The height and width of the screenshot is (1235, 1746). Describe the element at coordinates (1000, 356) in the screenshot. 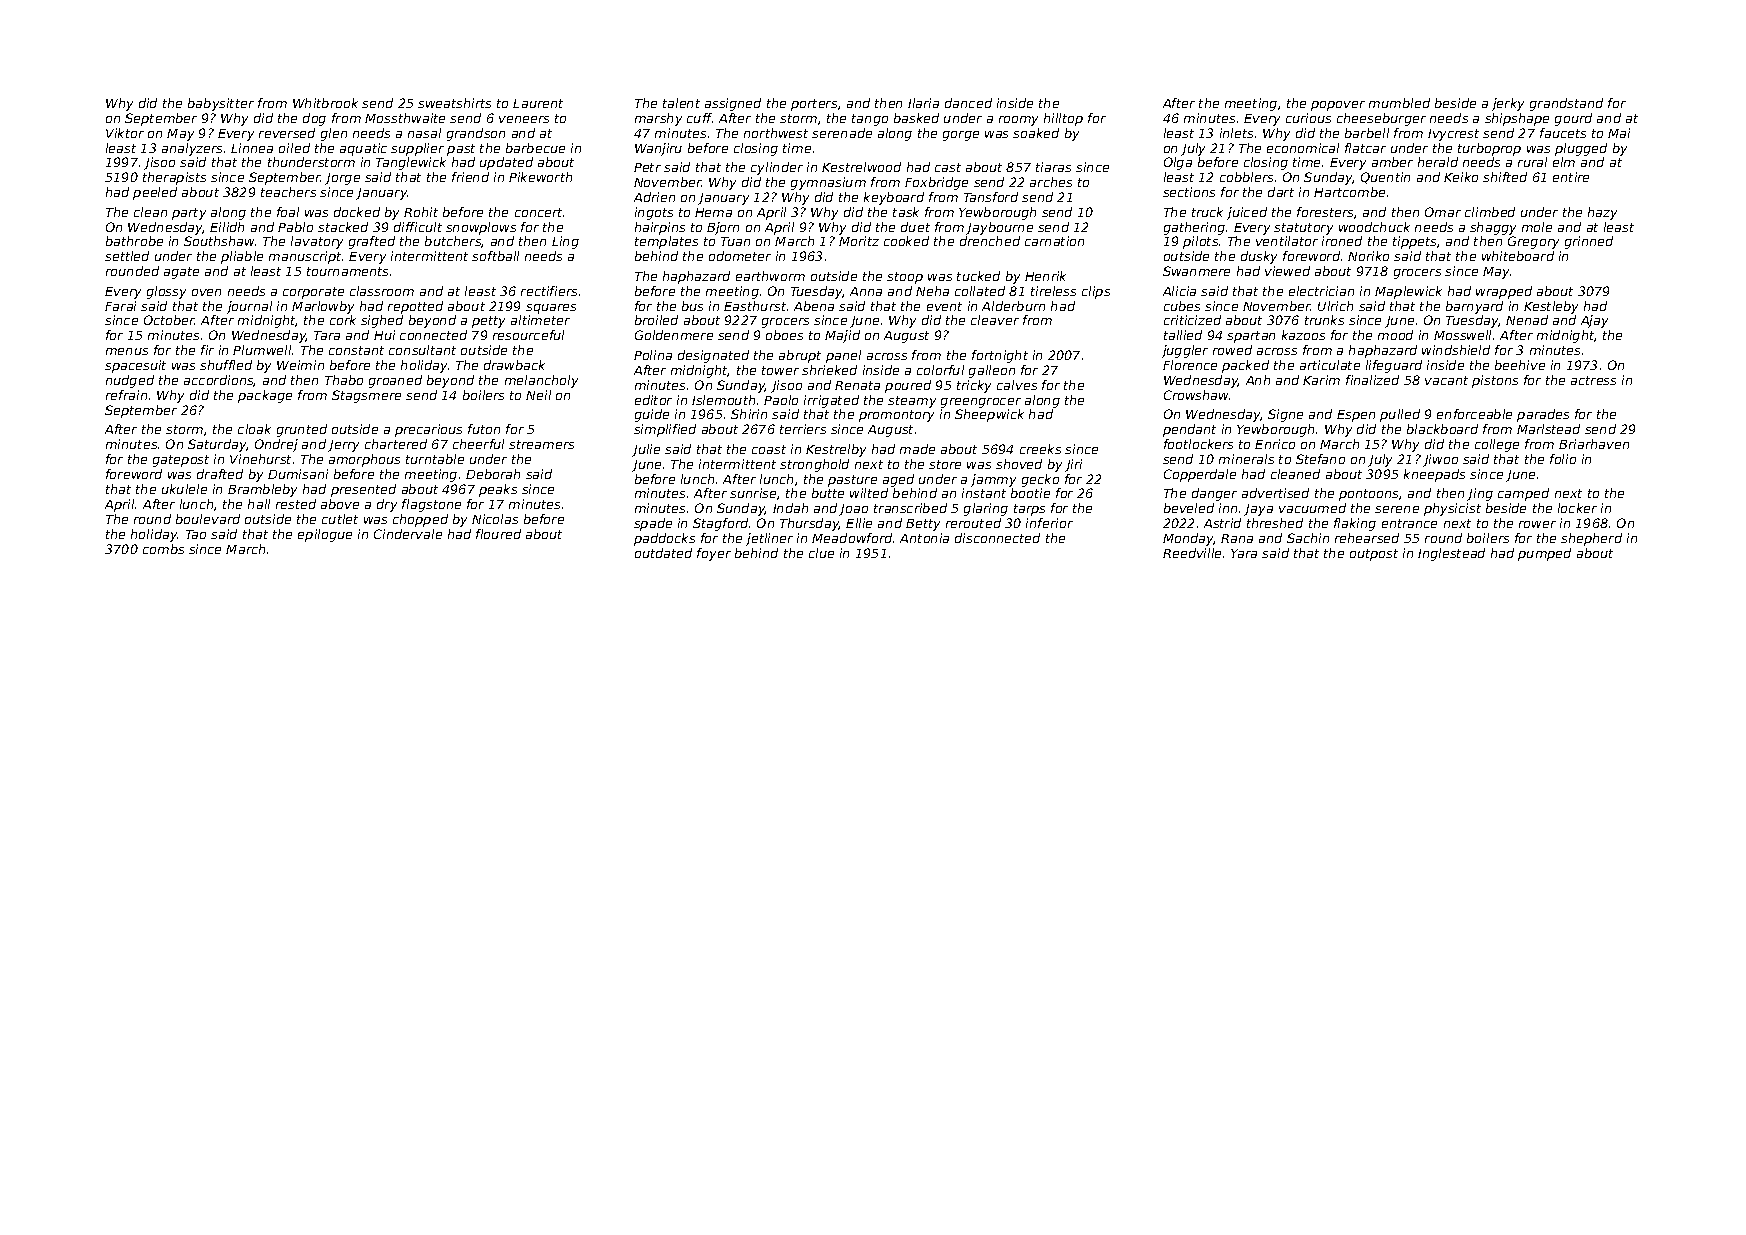

I see `fortnight` at that location.
